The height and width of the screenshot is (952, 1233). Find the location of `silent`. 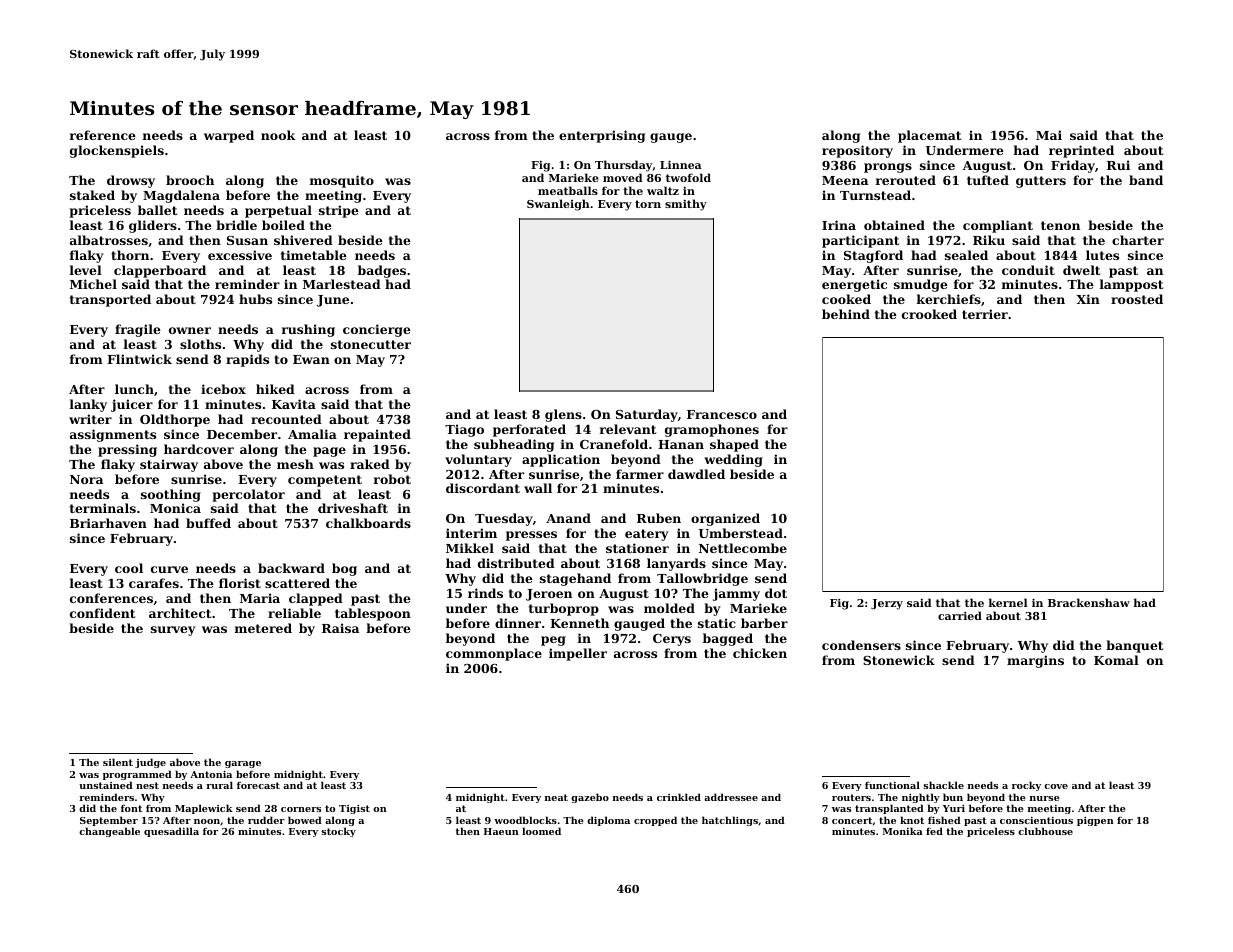

silent is located at coordinates (118, 762).
